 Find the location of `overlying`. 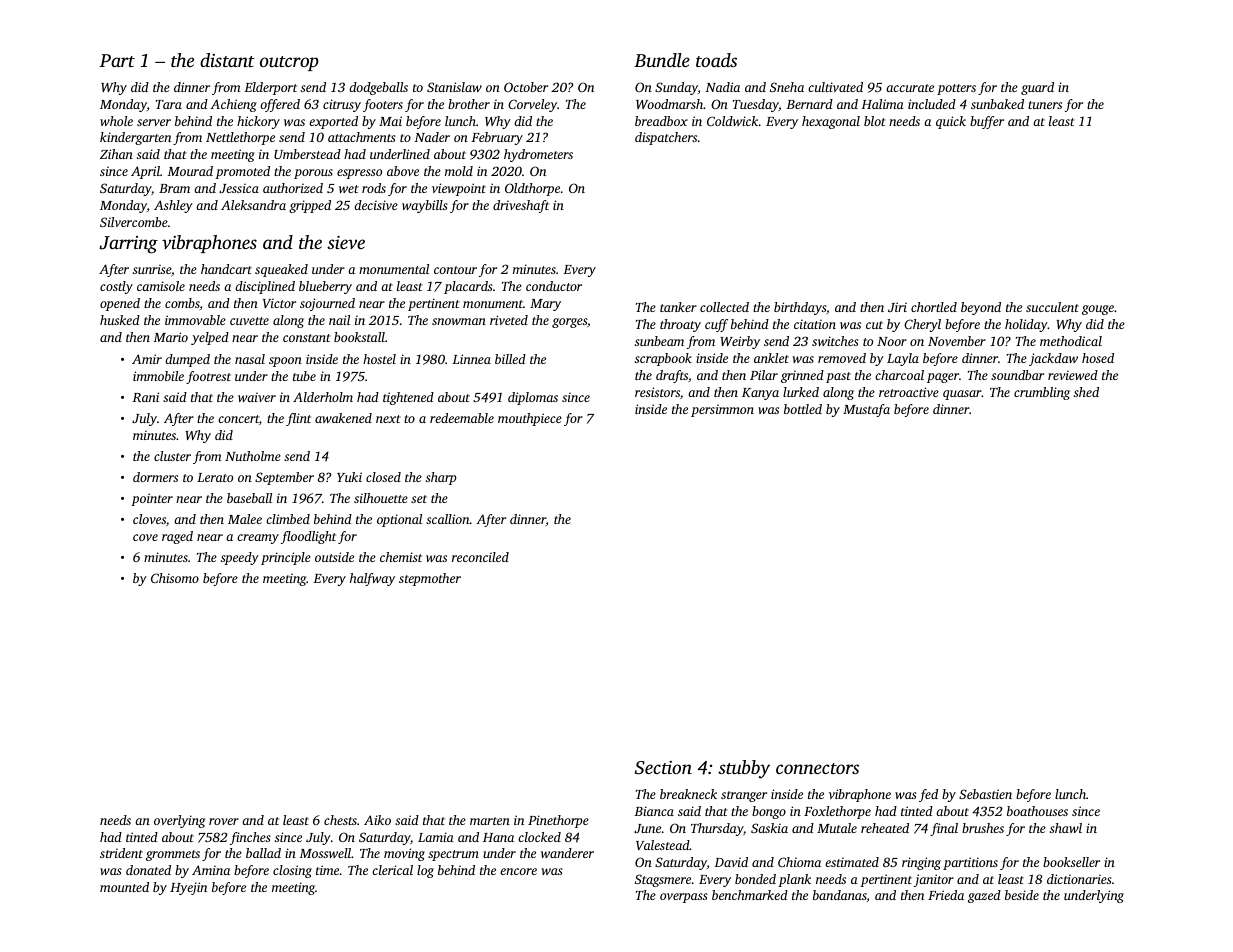

overlying is located at coordinates (179, 821).
